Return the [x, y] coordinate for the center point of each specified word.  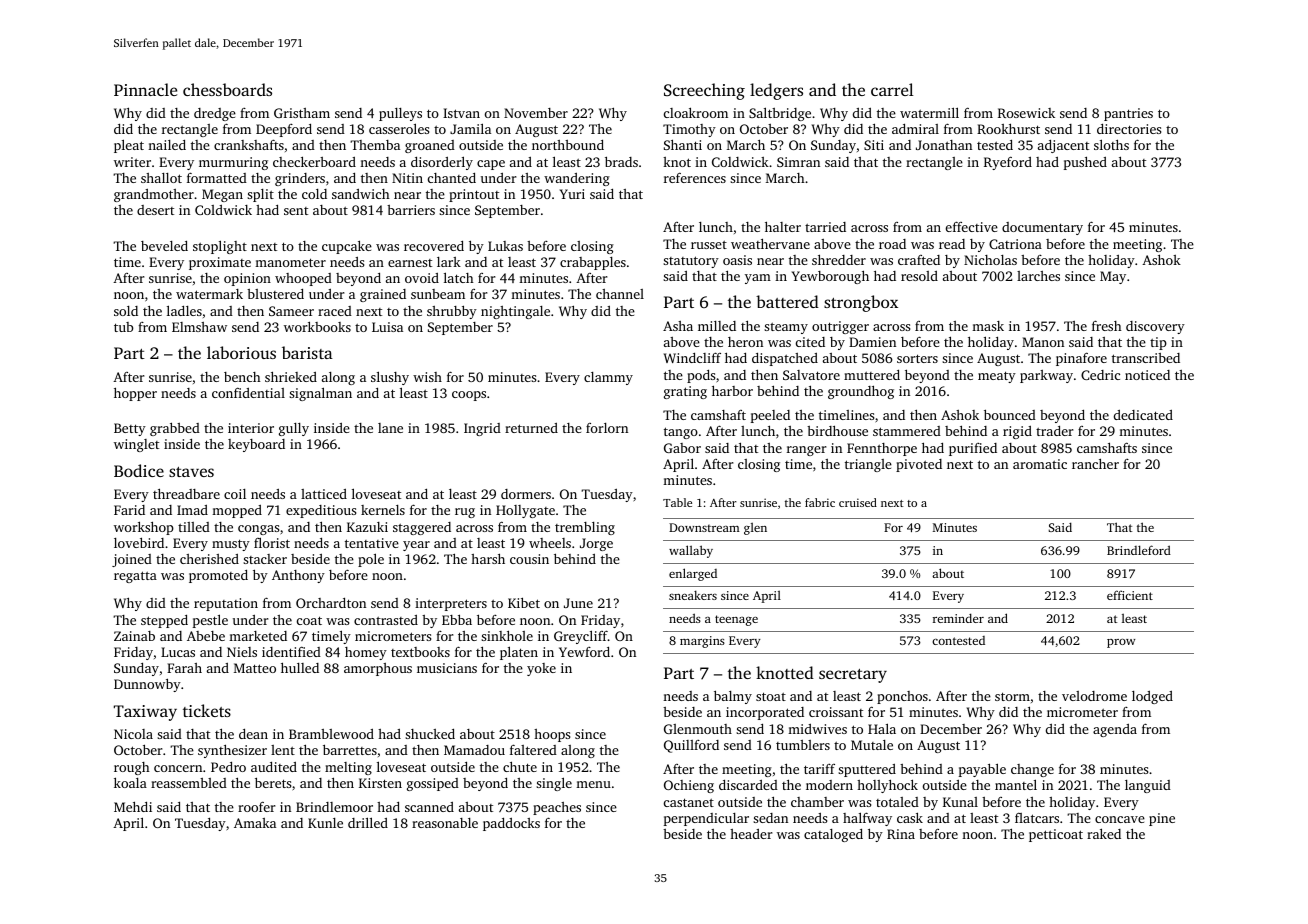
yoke [541, 669]
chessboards [227, 89]
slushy [390, 378]
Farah [184, 668]
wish [427, 377]
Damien [872, 342]
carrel [892, 89]
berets [273, 782]
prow [1121, 643]
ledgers [776, 91]
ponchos [902, 697]
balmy [733, 697]
